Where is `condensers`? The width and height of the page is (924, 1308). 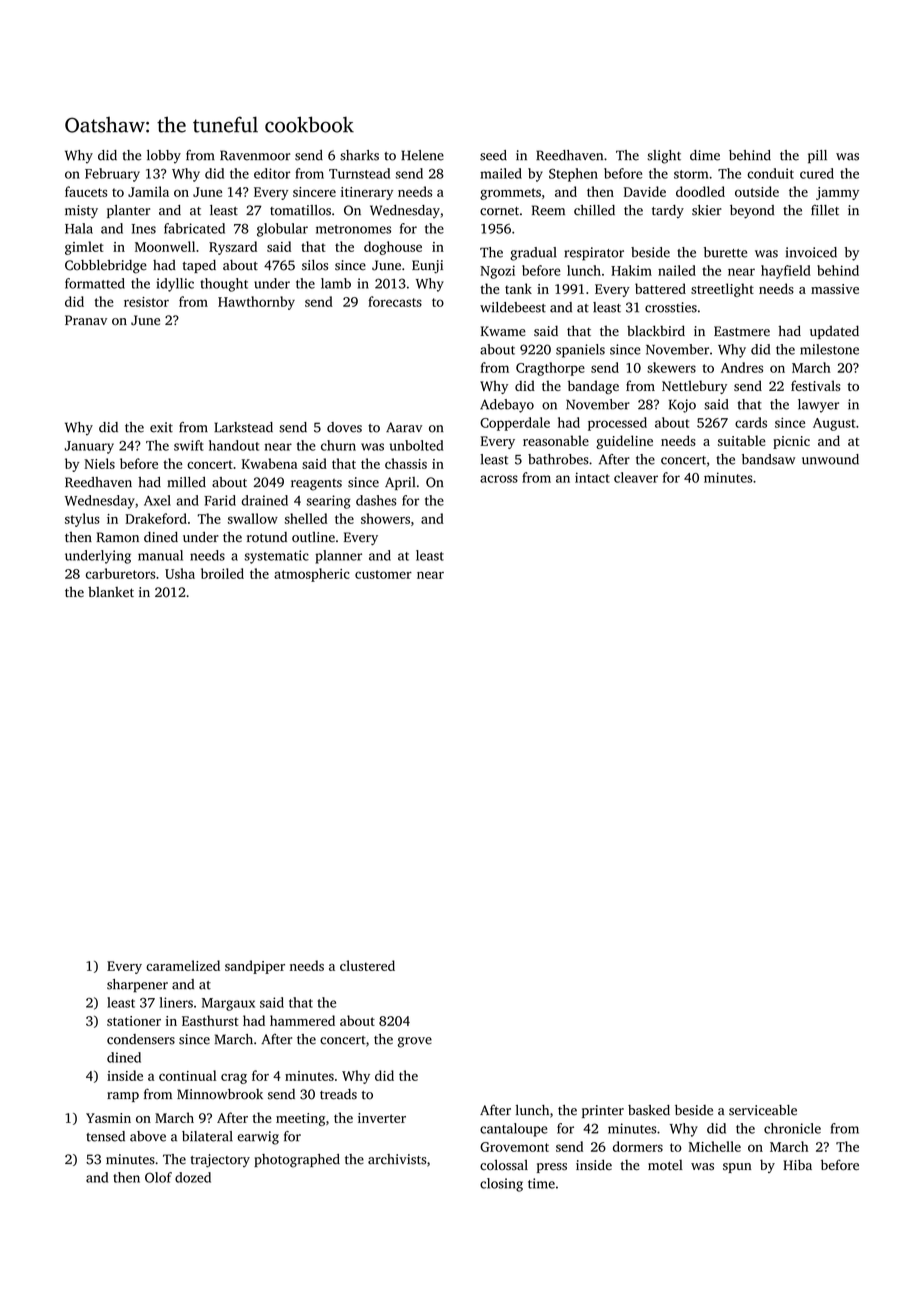 condensers is located at coordinates (141, 1039).
